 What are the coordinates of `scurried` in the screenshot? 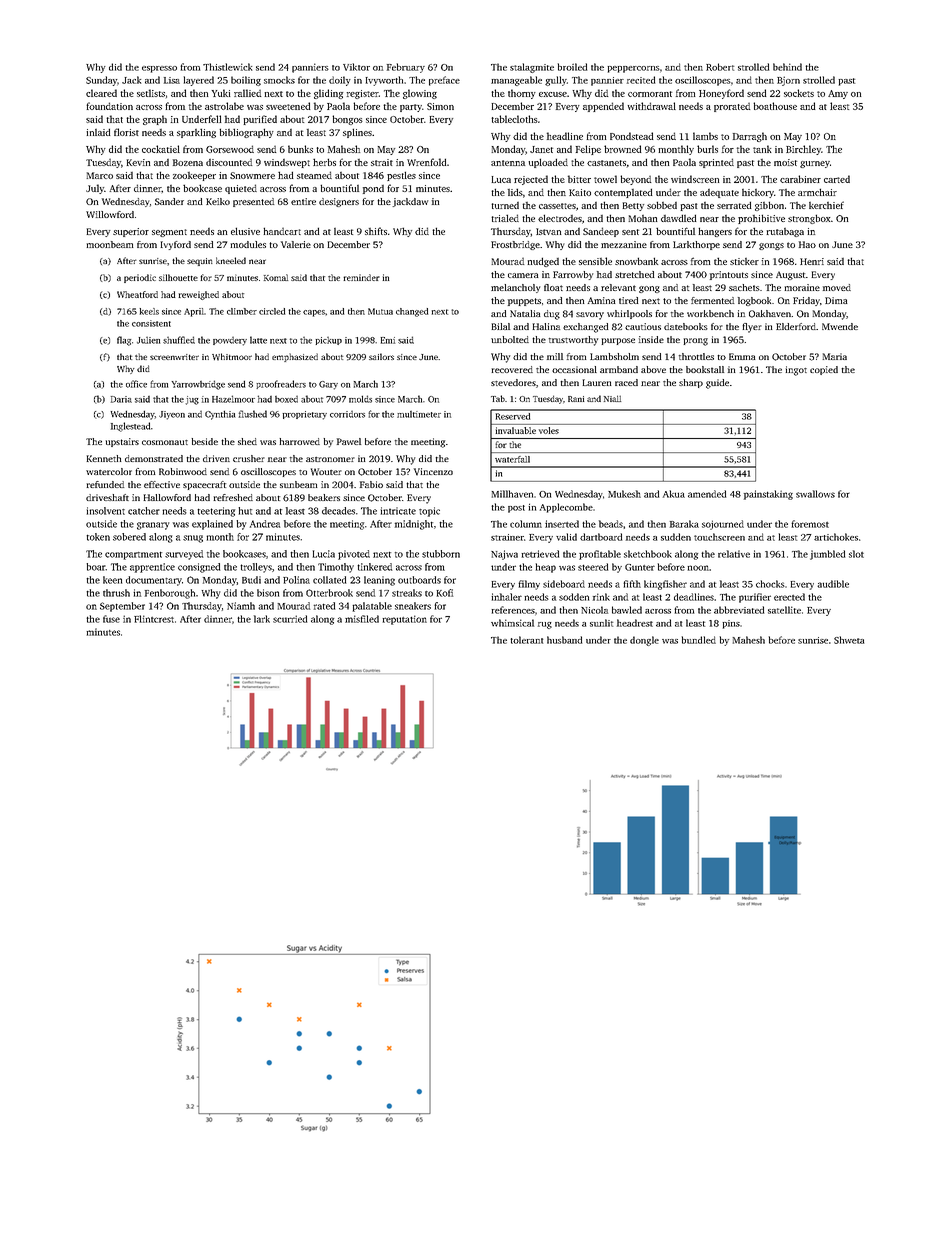 It's located at (290, 619).
